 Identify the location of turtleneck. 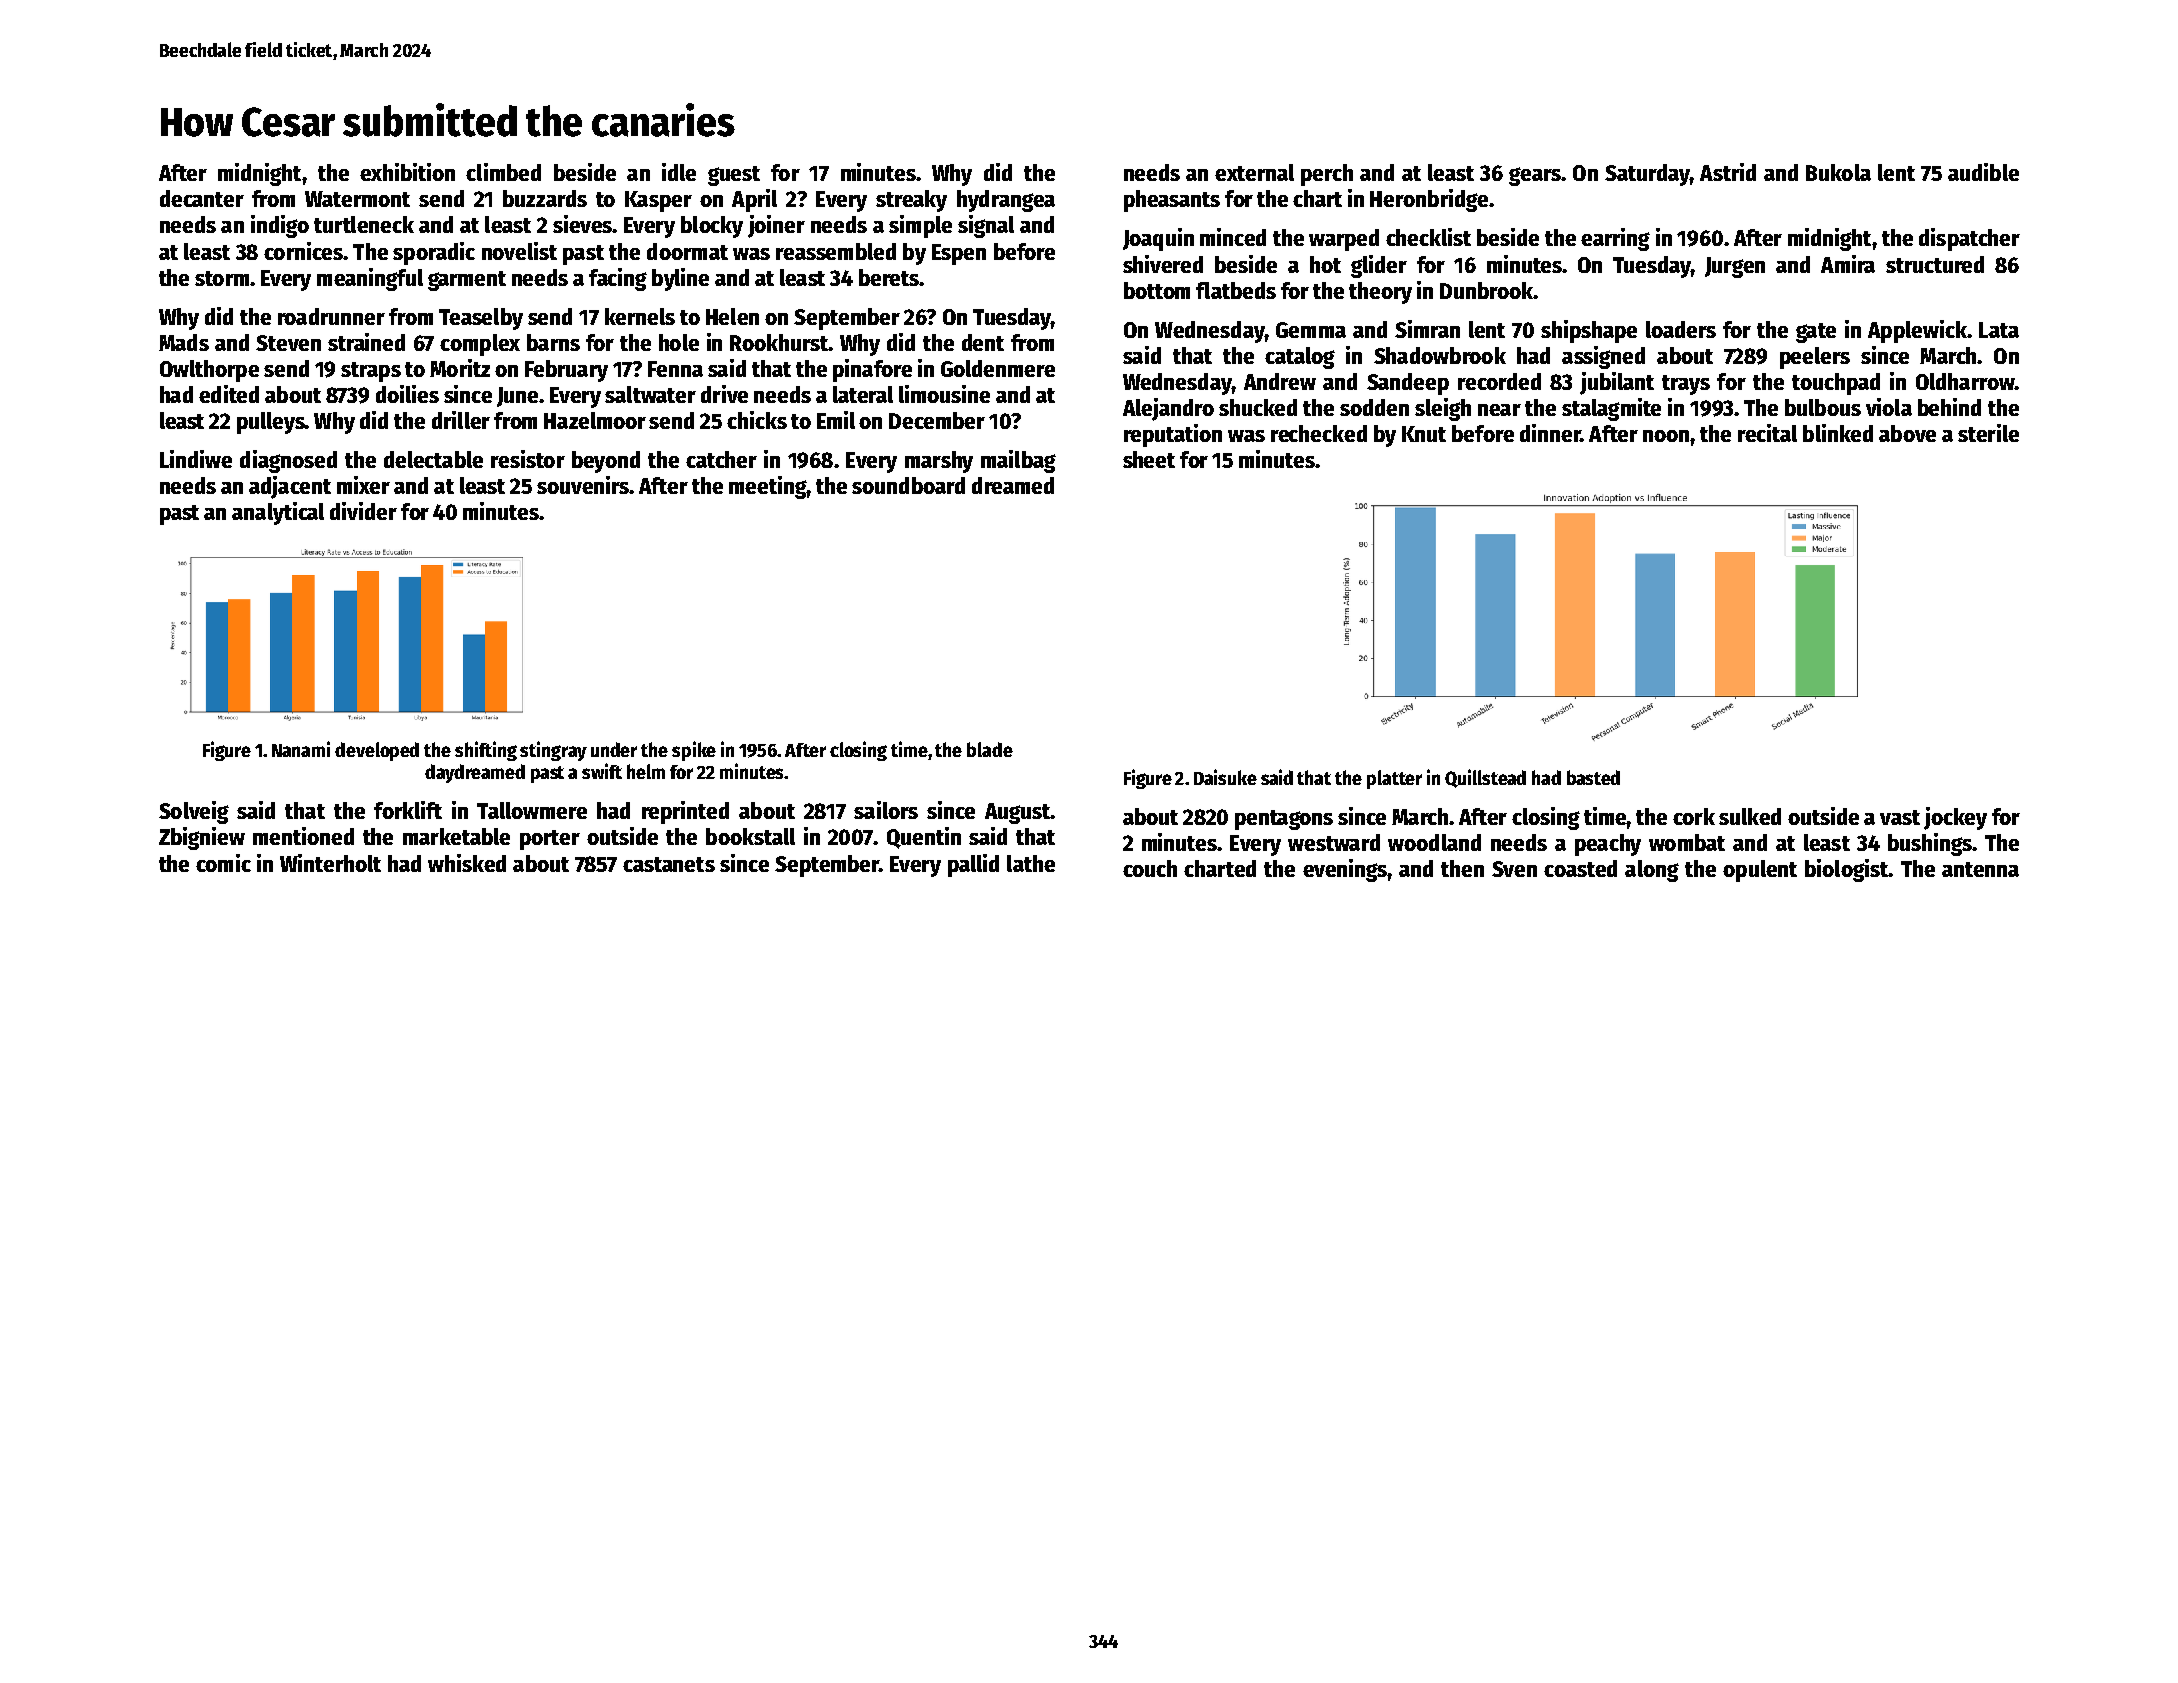
(364, 224).
